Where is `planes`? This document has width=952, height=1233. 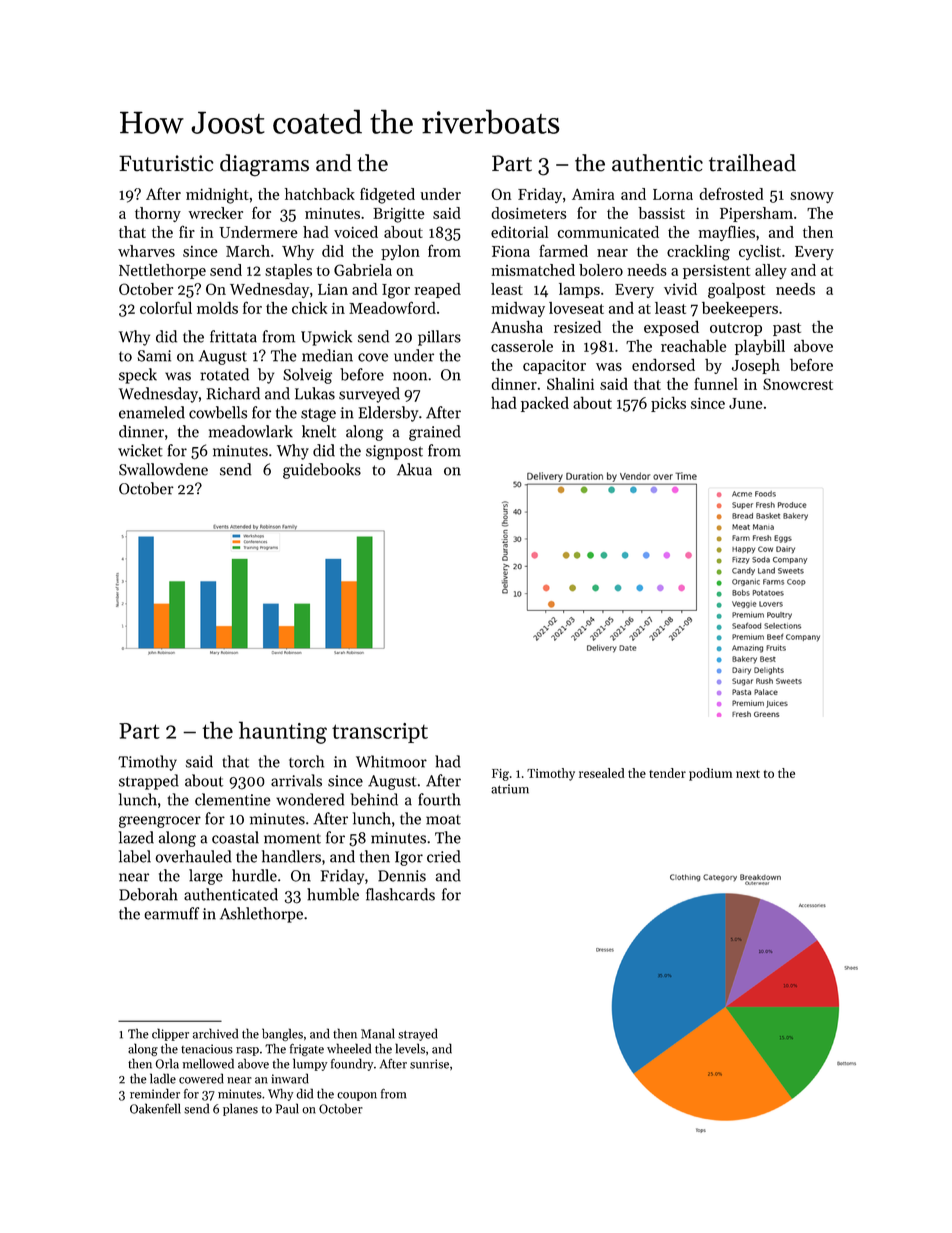 planes is located at coordinates (240, 1109).
